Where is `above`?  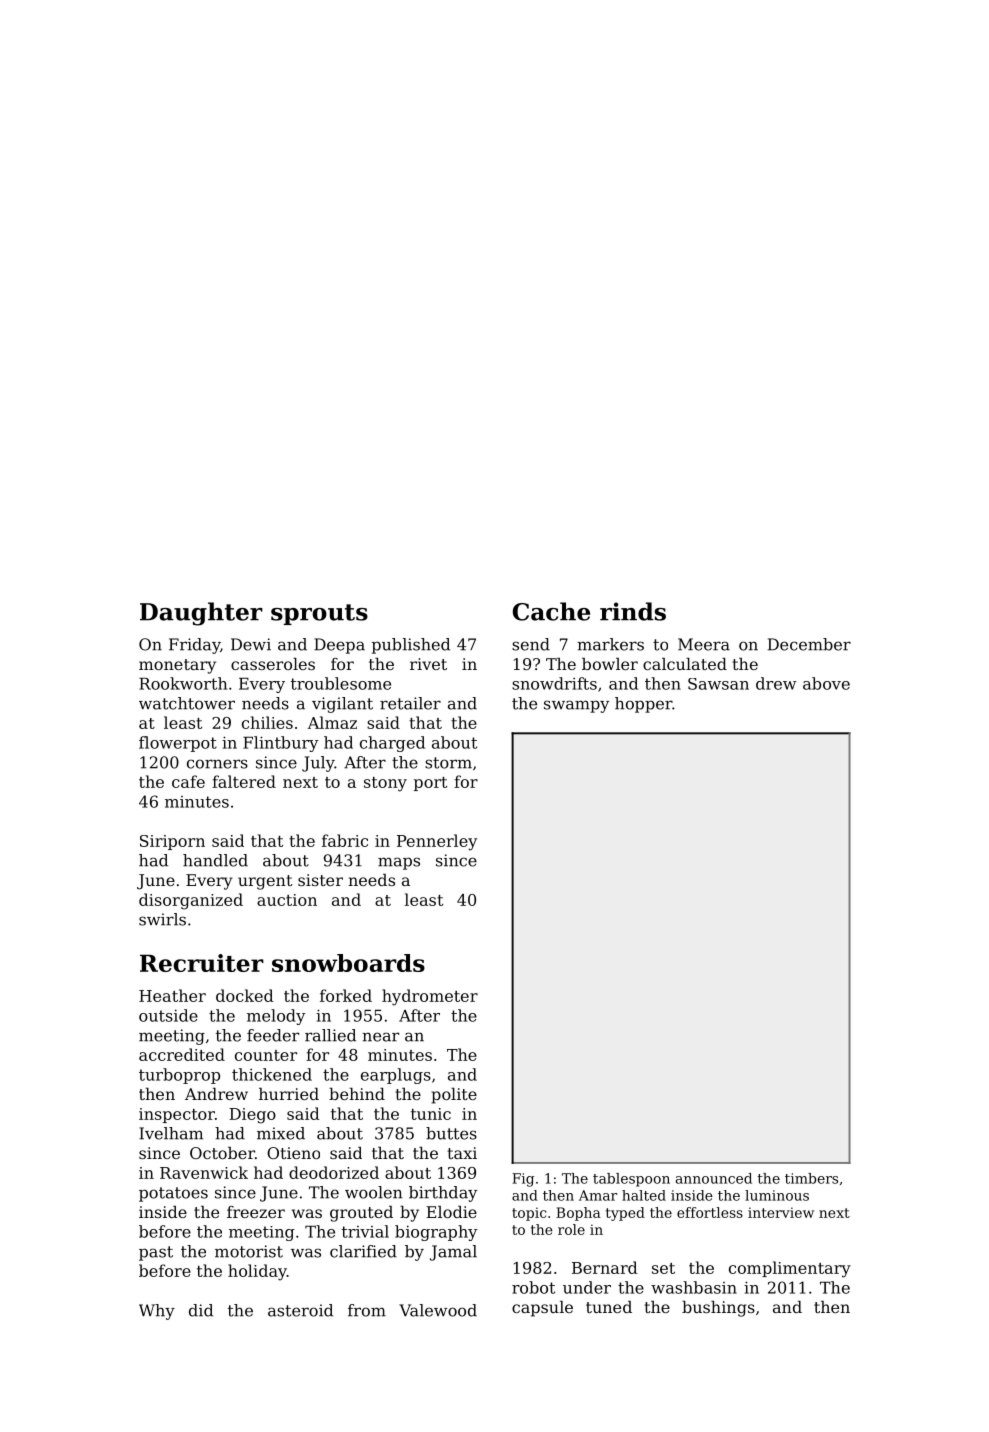 above is located at coordinates (826, 683).
